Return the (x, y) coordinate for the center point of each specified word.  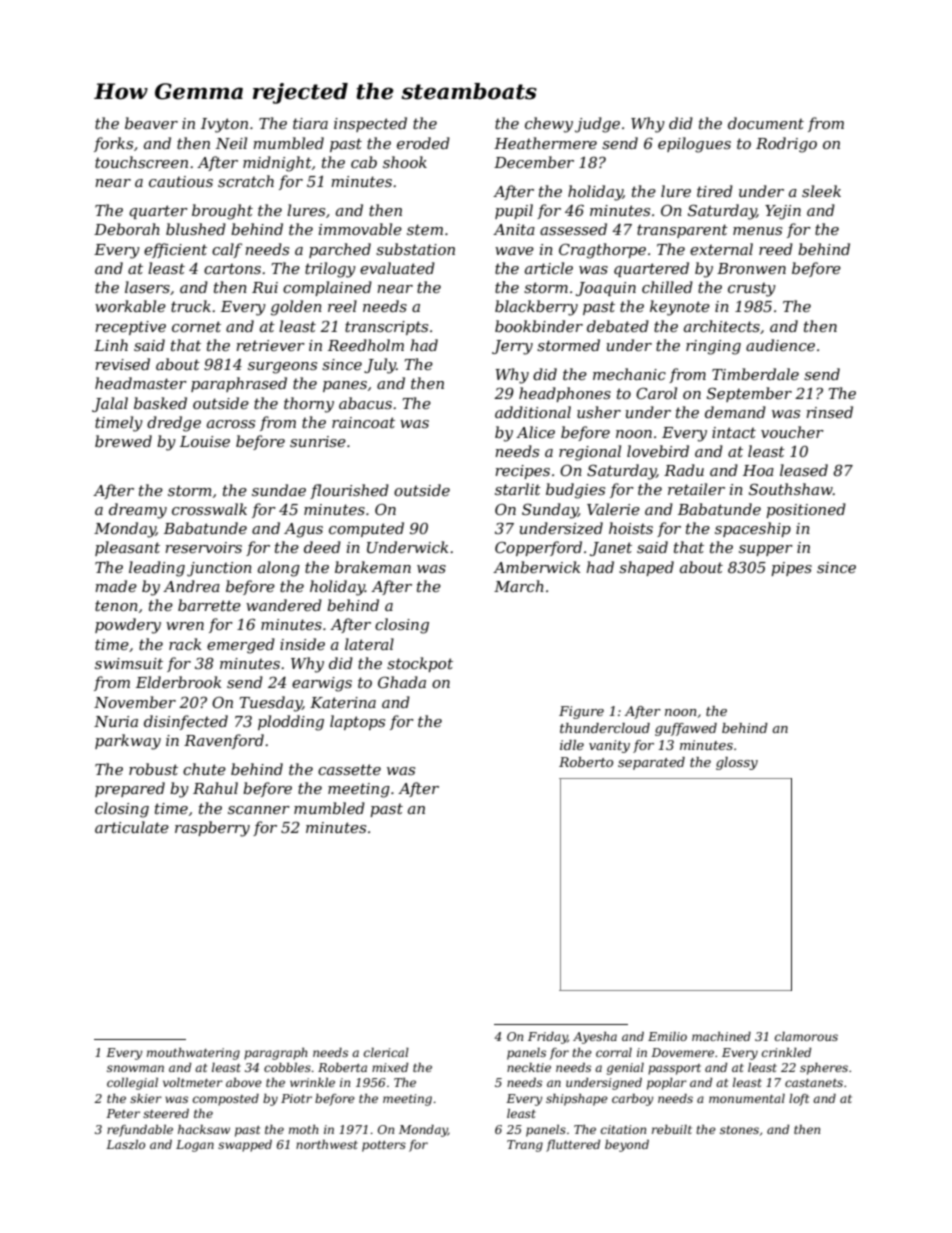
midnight (277, 164)
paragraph (275, 1054)
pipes (791, 569)
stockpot (420, 664)
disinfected (186, 722)
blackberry (536, 308)
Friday (548, 1038)
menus (757, 231)
